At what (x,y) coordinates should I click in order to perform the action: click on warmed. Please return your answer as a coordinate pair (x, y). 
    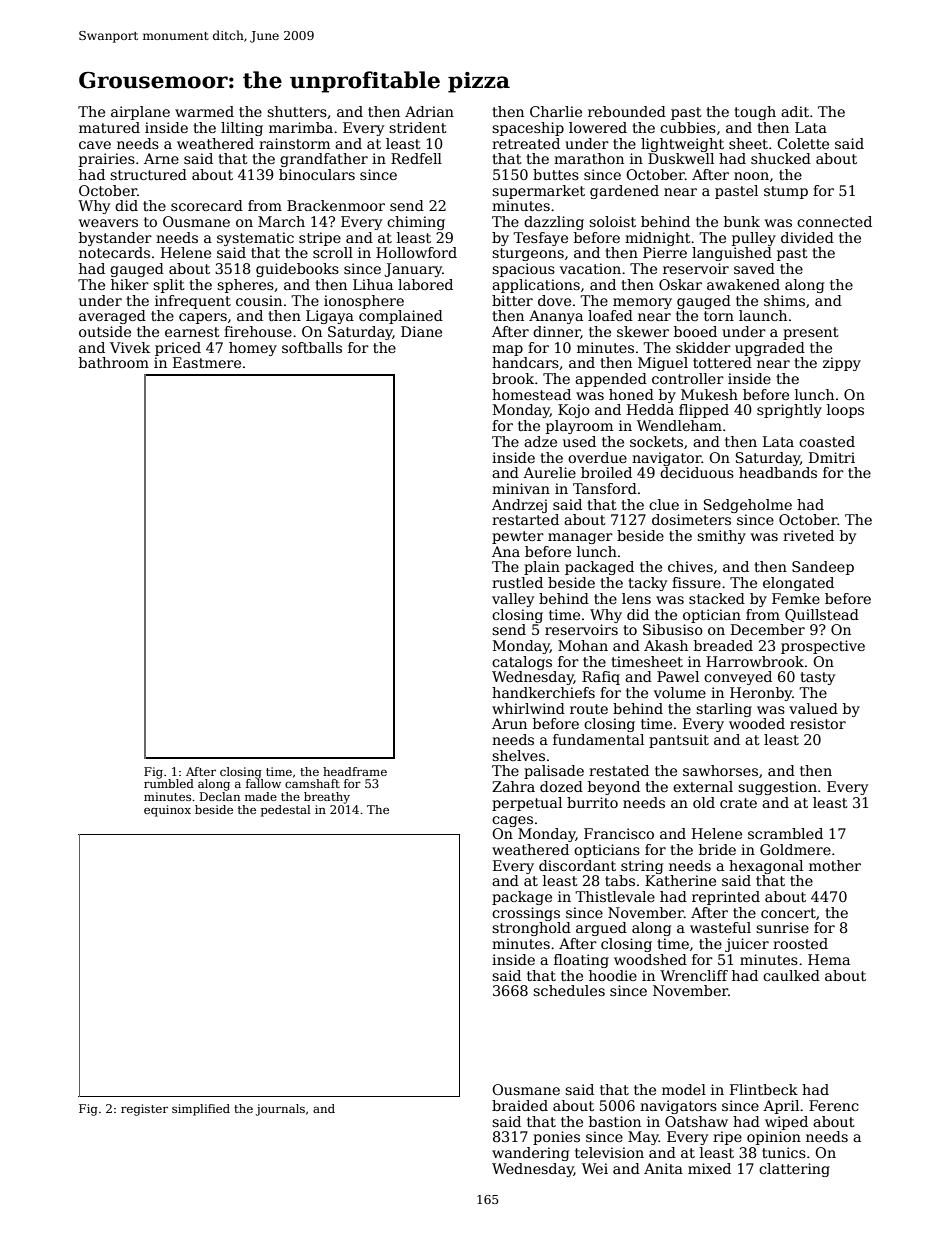
    Looking at the image, I should click on (204, 111).
